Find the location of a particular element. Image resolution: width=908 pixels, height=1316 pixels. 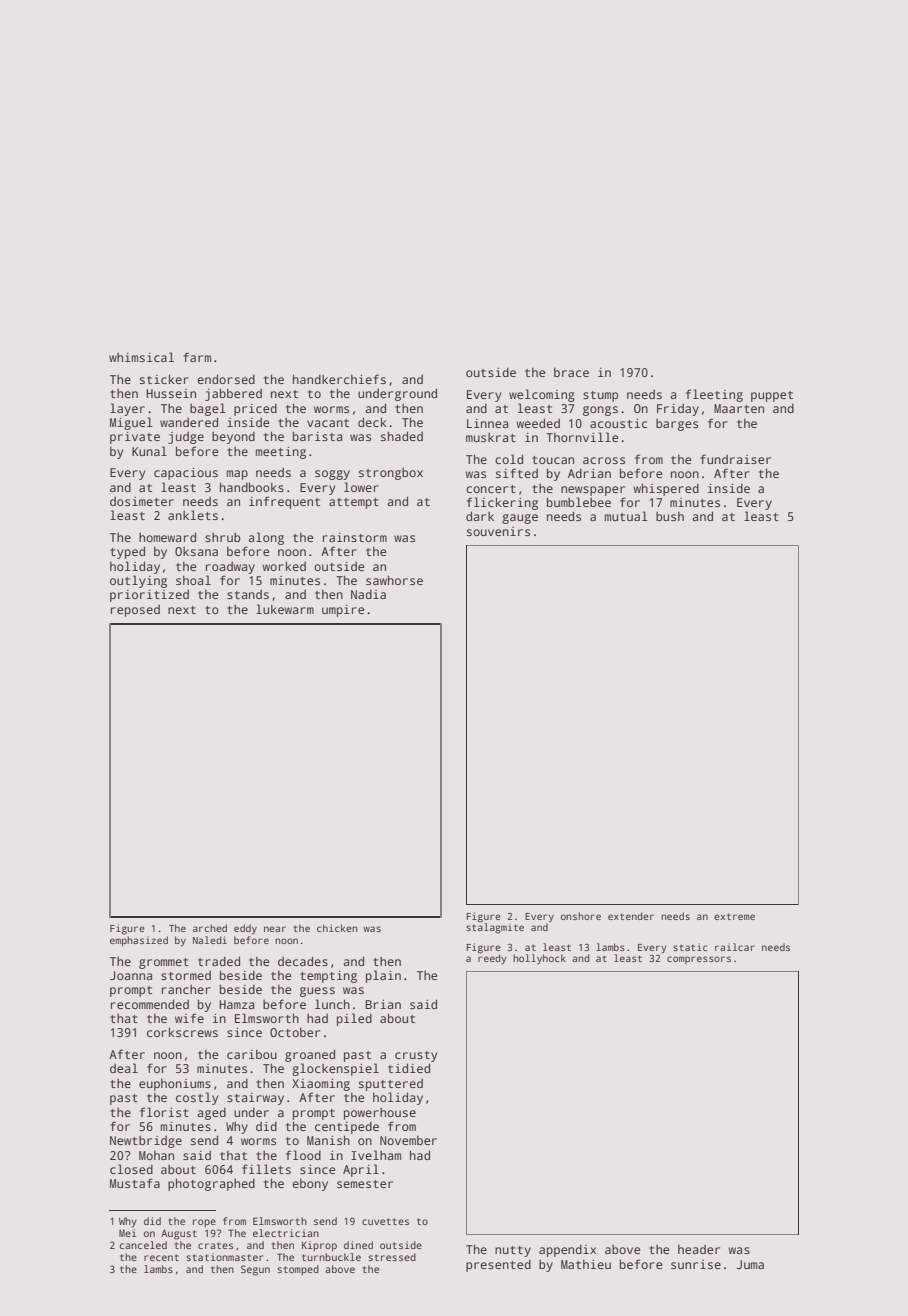

Mei is located at coordinates (127, 1233).
